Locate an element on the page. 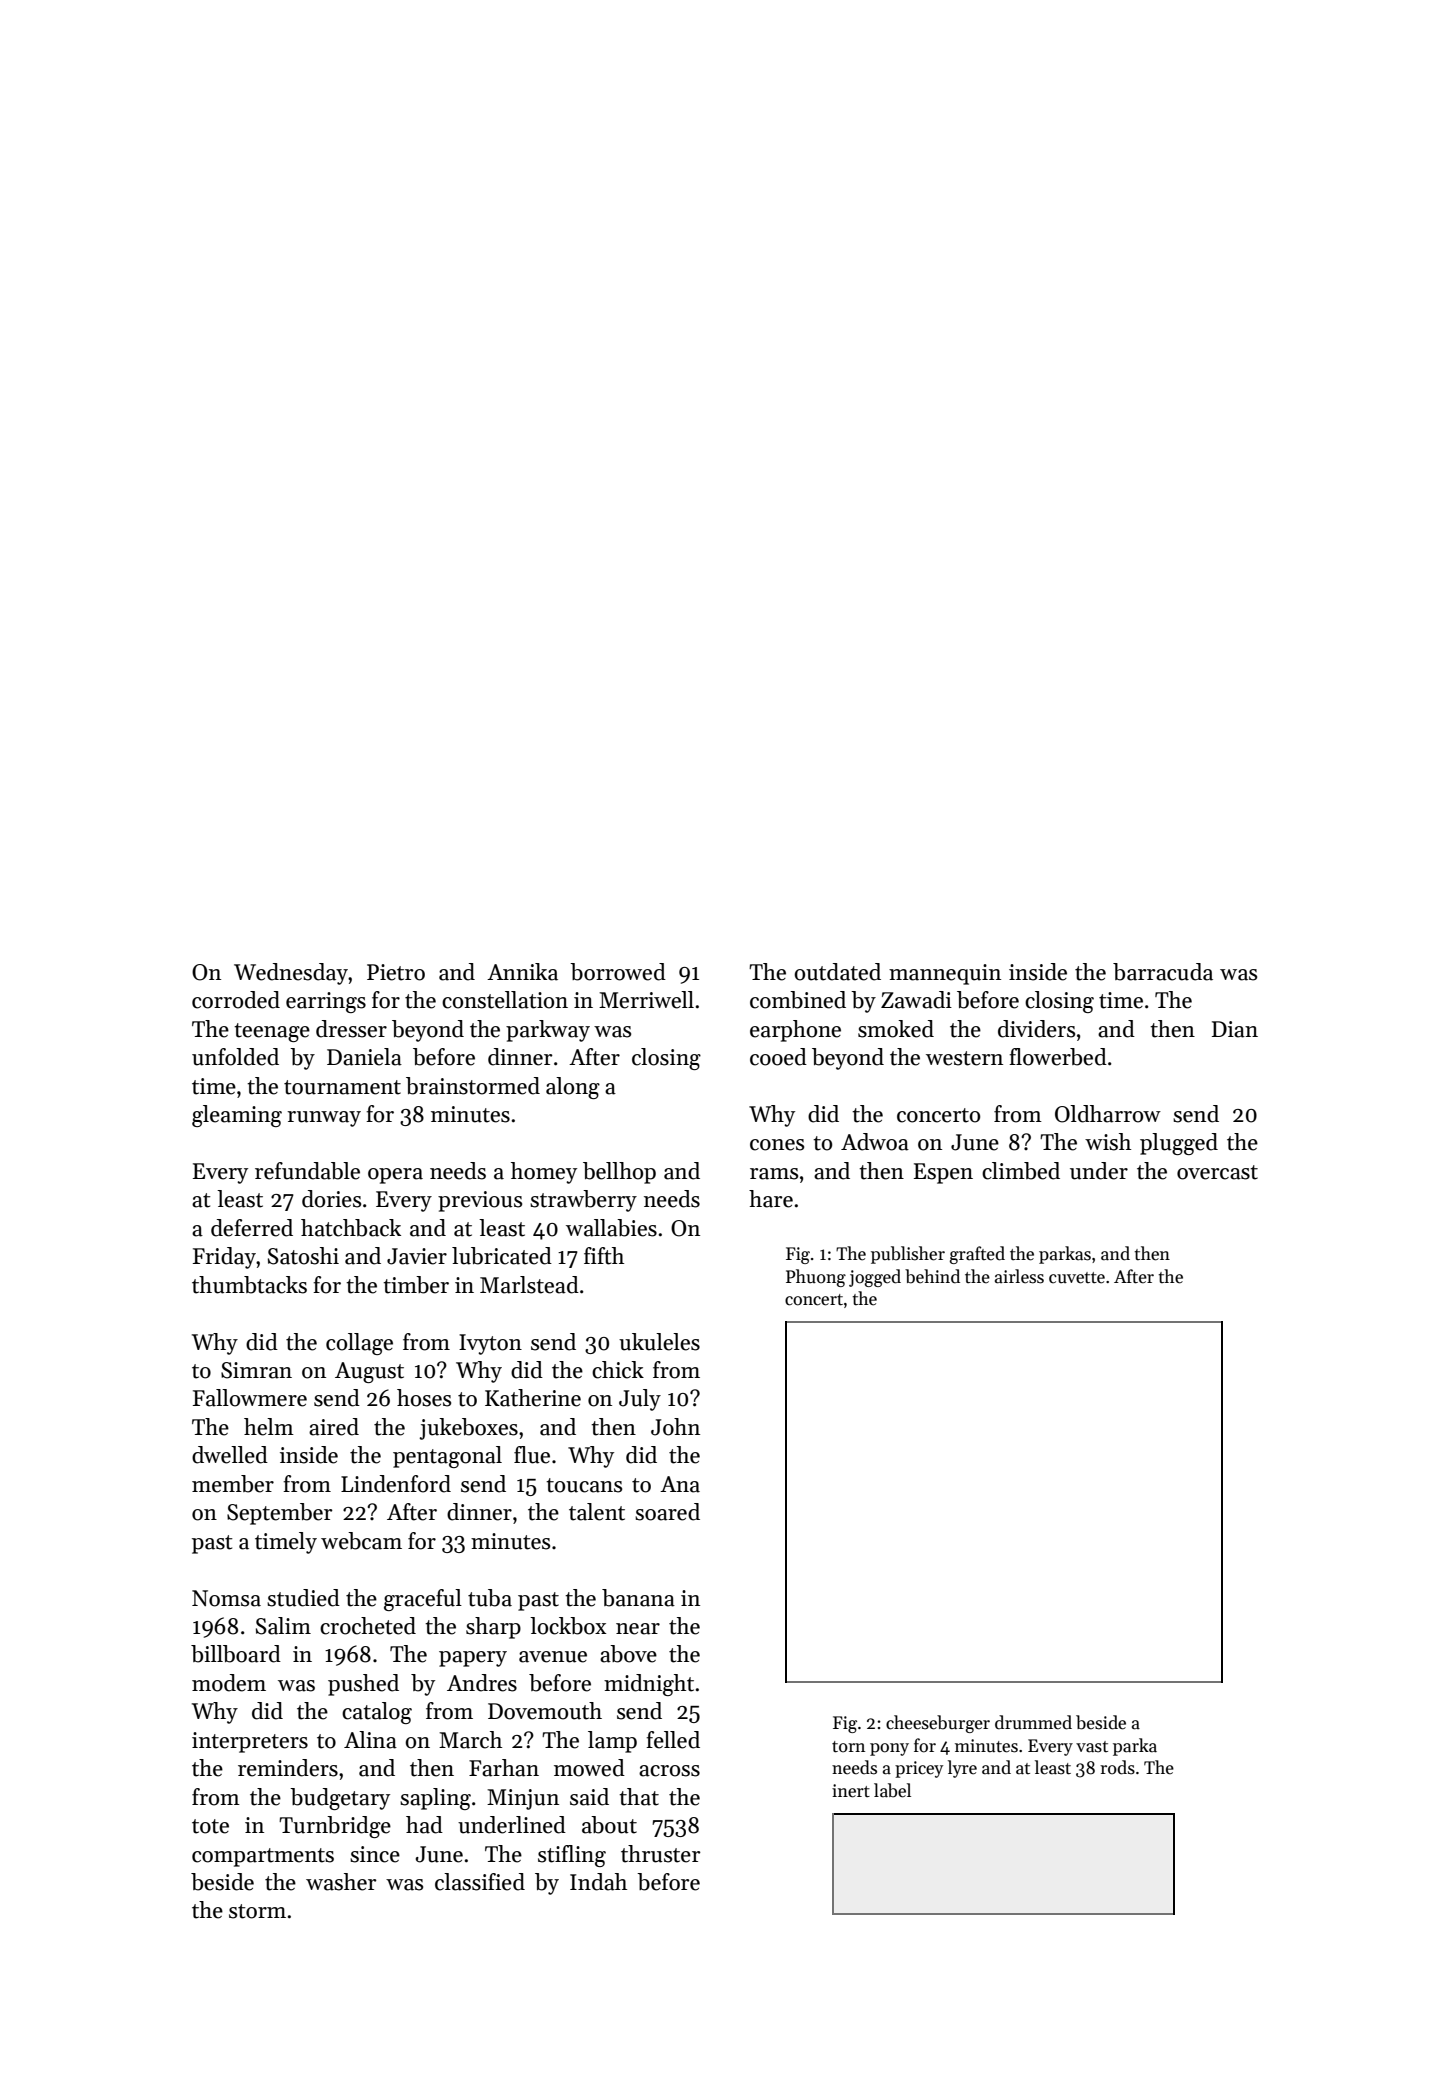 This image has width=1450, height=2100. airless is located at coordinates (1019, 1276).
